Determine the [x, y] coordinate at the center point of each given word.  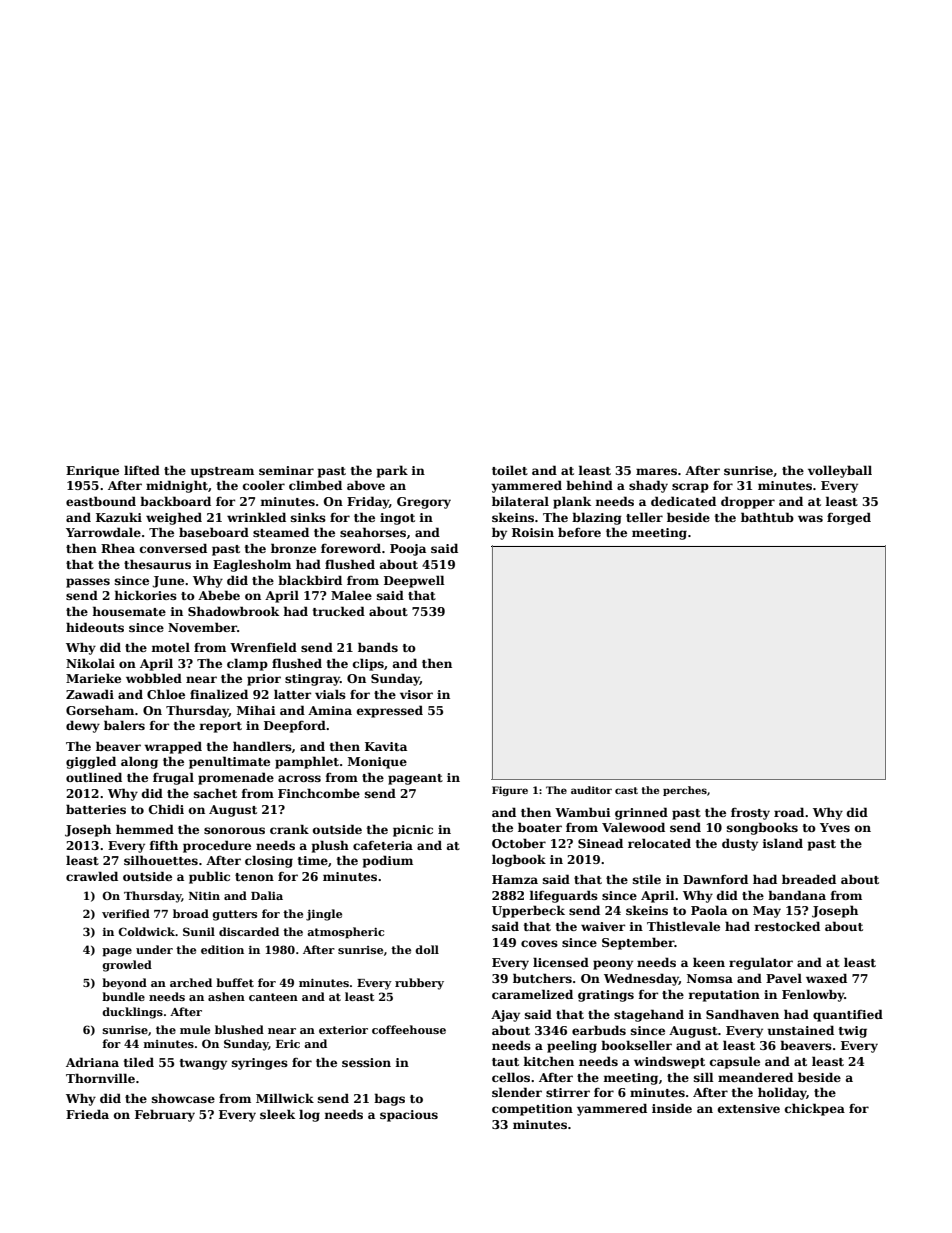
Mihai [256, 710]
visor [416, 694]
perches [685, 791]
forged [849, 518]
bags [389, 1099]
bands [378, 647]
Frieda [87, 1114]
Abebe [219, 595]
